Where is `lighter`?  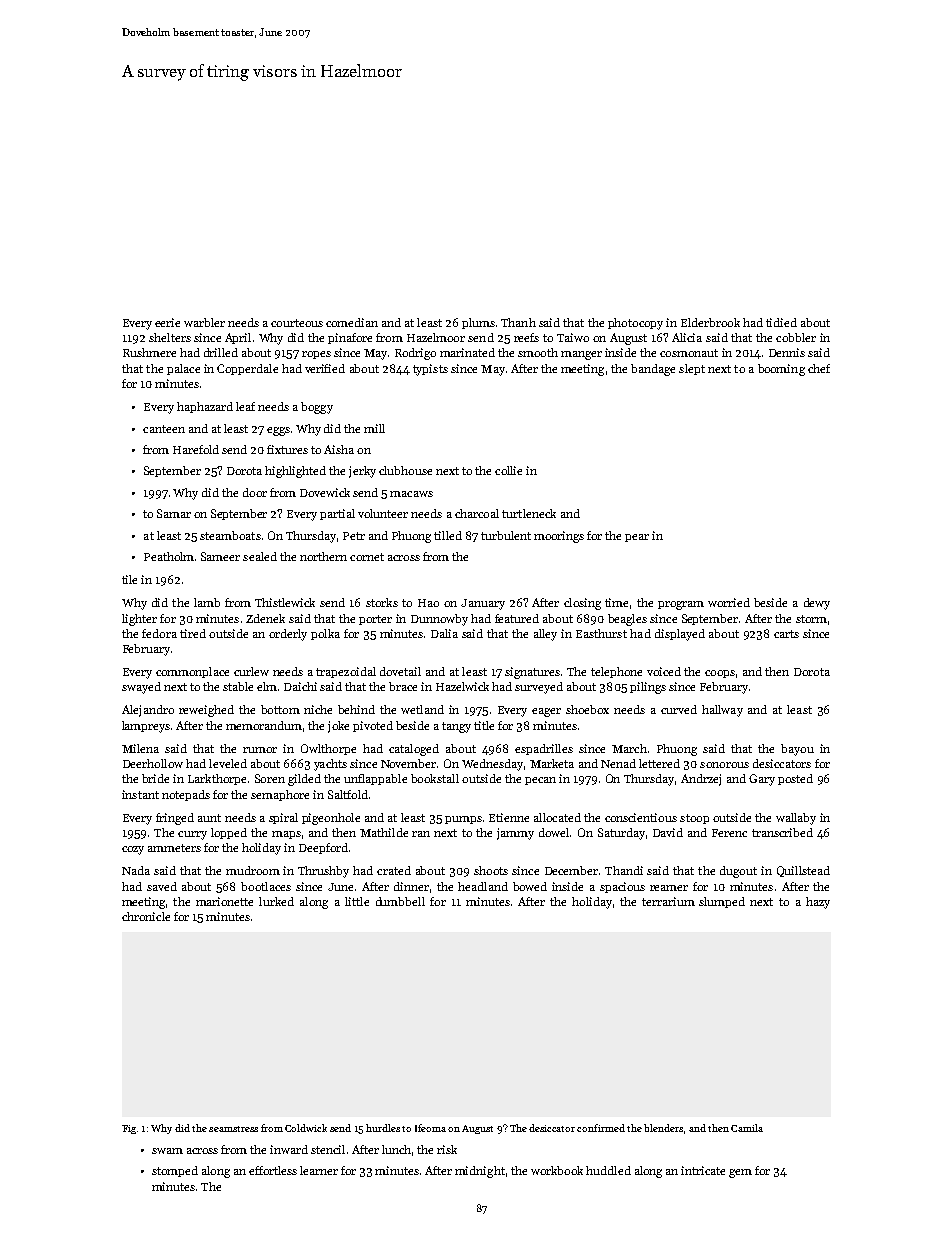 lighter is located at coordinates (139, 620).
